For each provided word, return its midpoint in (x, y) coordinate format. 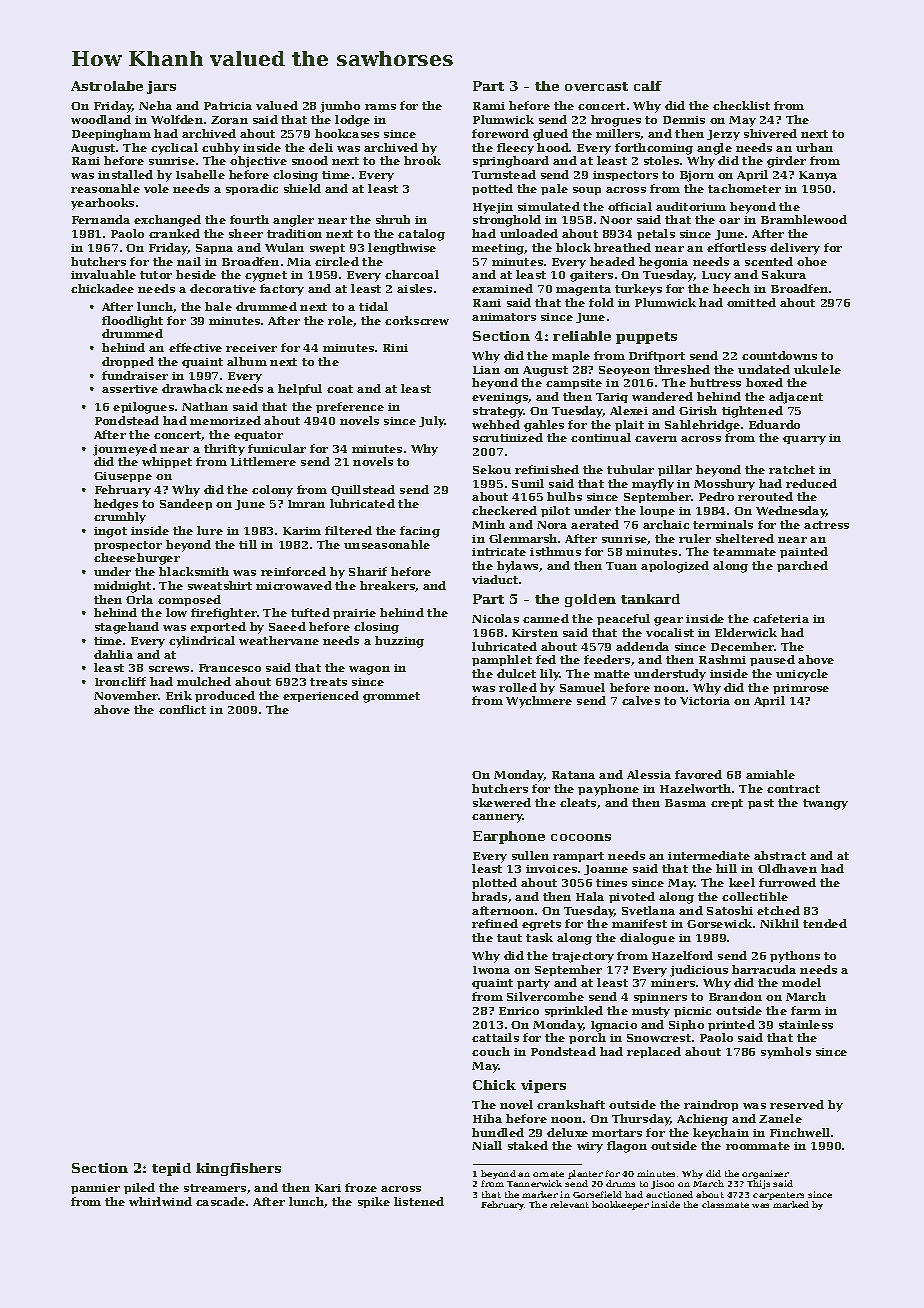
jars (161, 87)
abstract (780, 855)
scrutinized (508, 437)
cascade (220, 1201)
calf (648, 86)
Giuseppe (123, 477)
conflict (182, 709)
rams (380, 107)
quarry (804, 440)
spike (374, 1202)
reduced (811, 483)
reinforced (293, 571)
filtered (348, 530)
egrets (541, 925)
